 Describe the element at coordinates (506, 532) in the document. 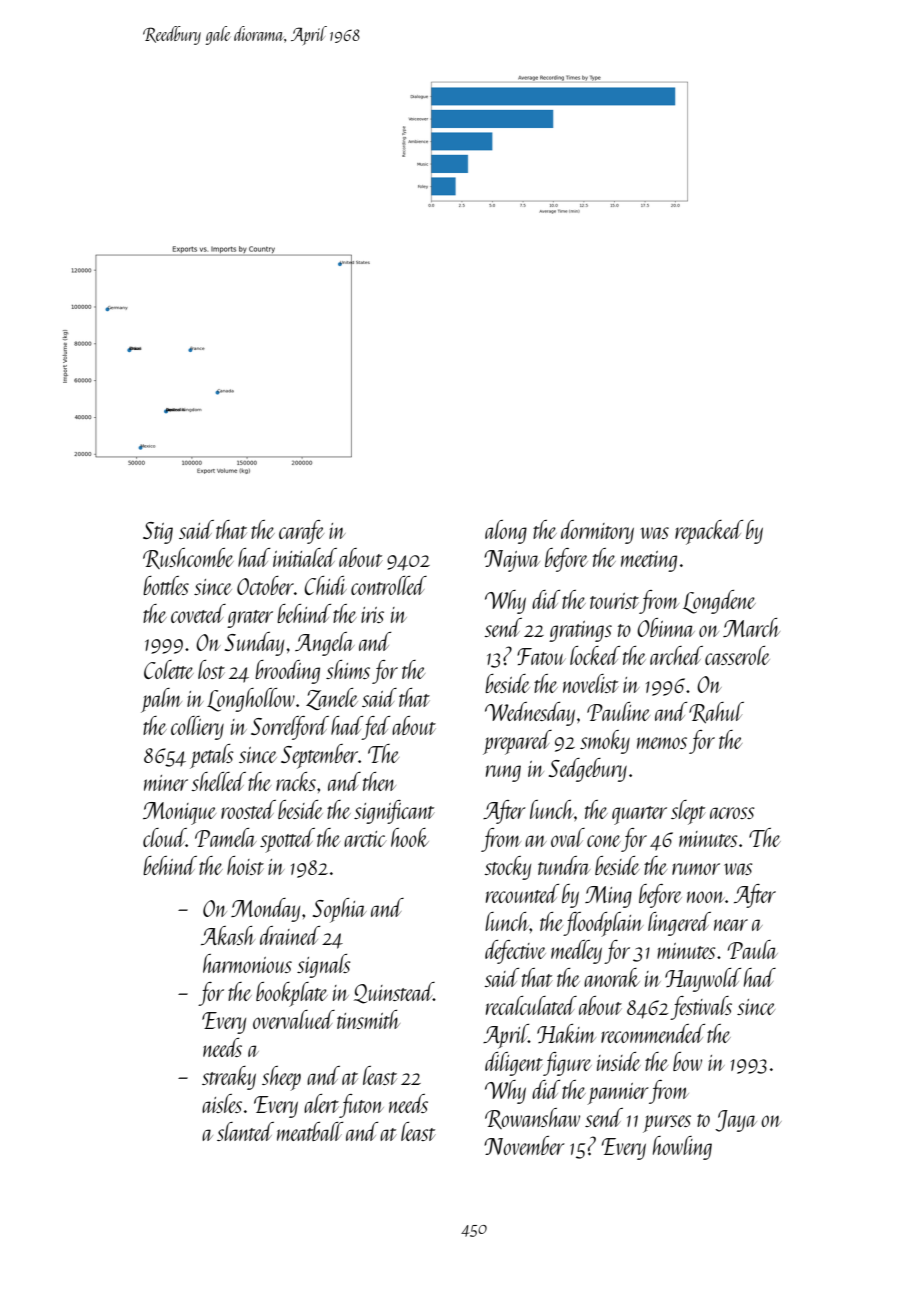

I see `along` at that location.
